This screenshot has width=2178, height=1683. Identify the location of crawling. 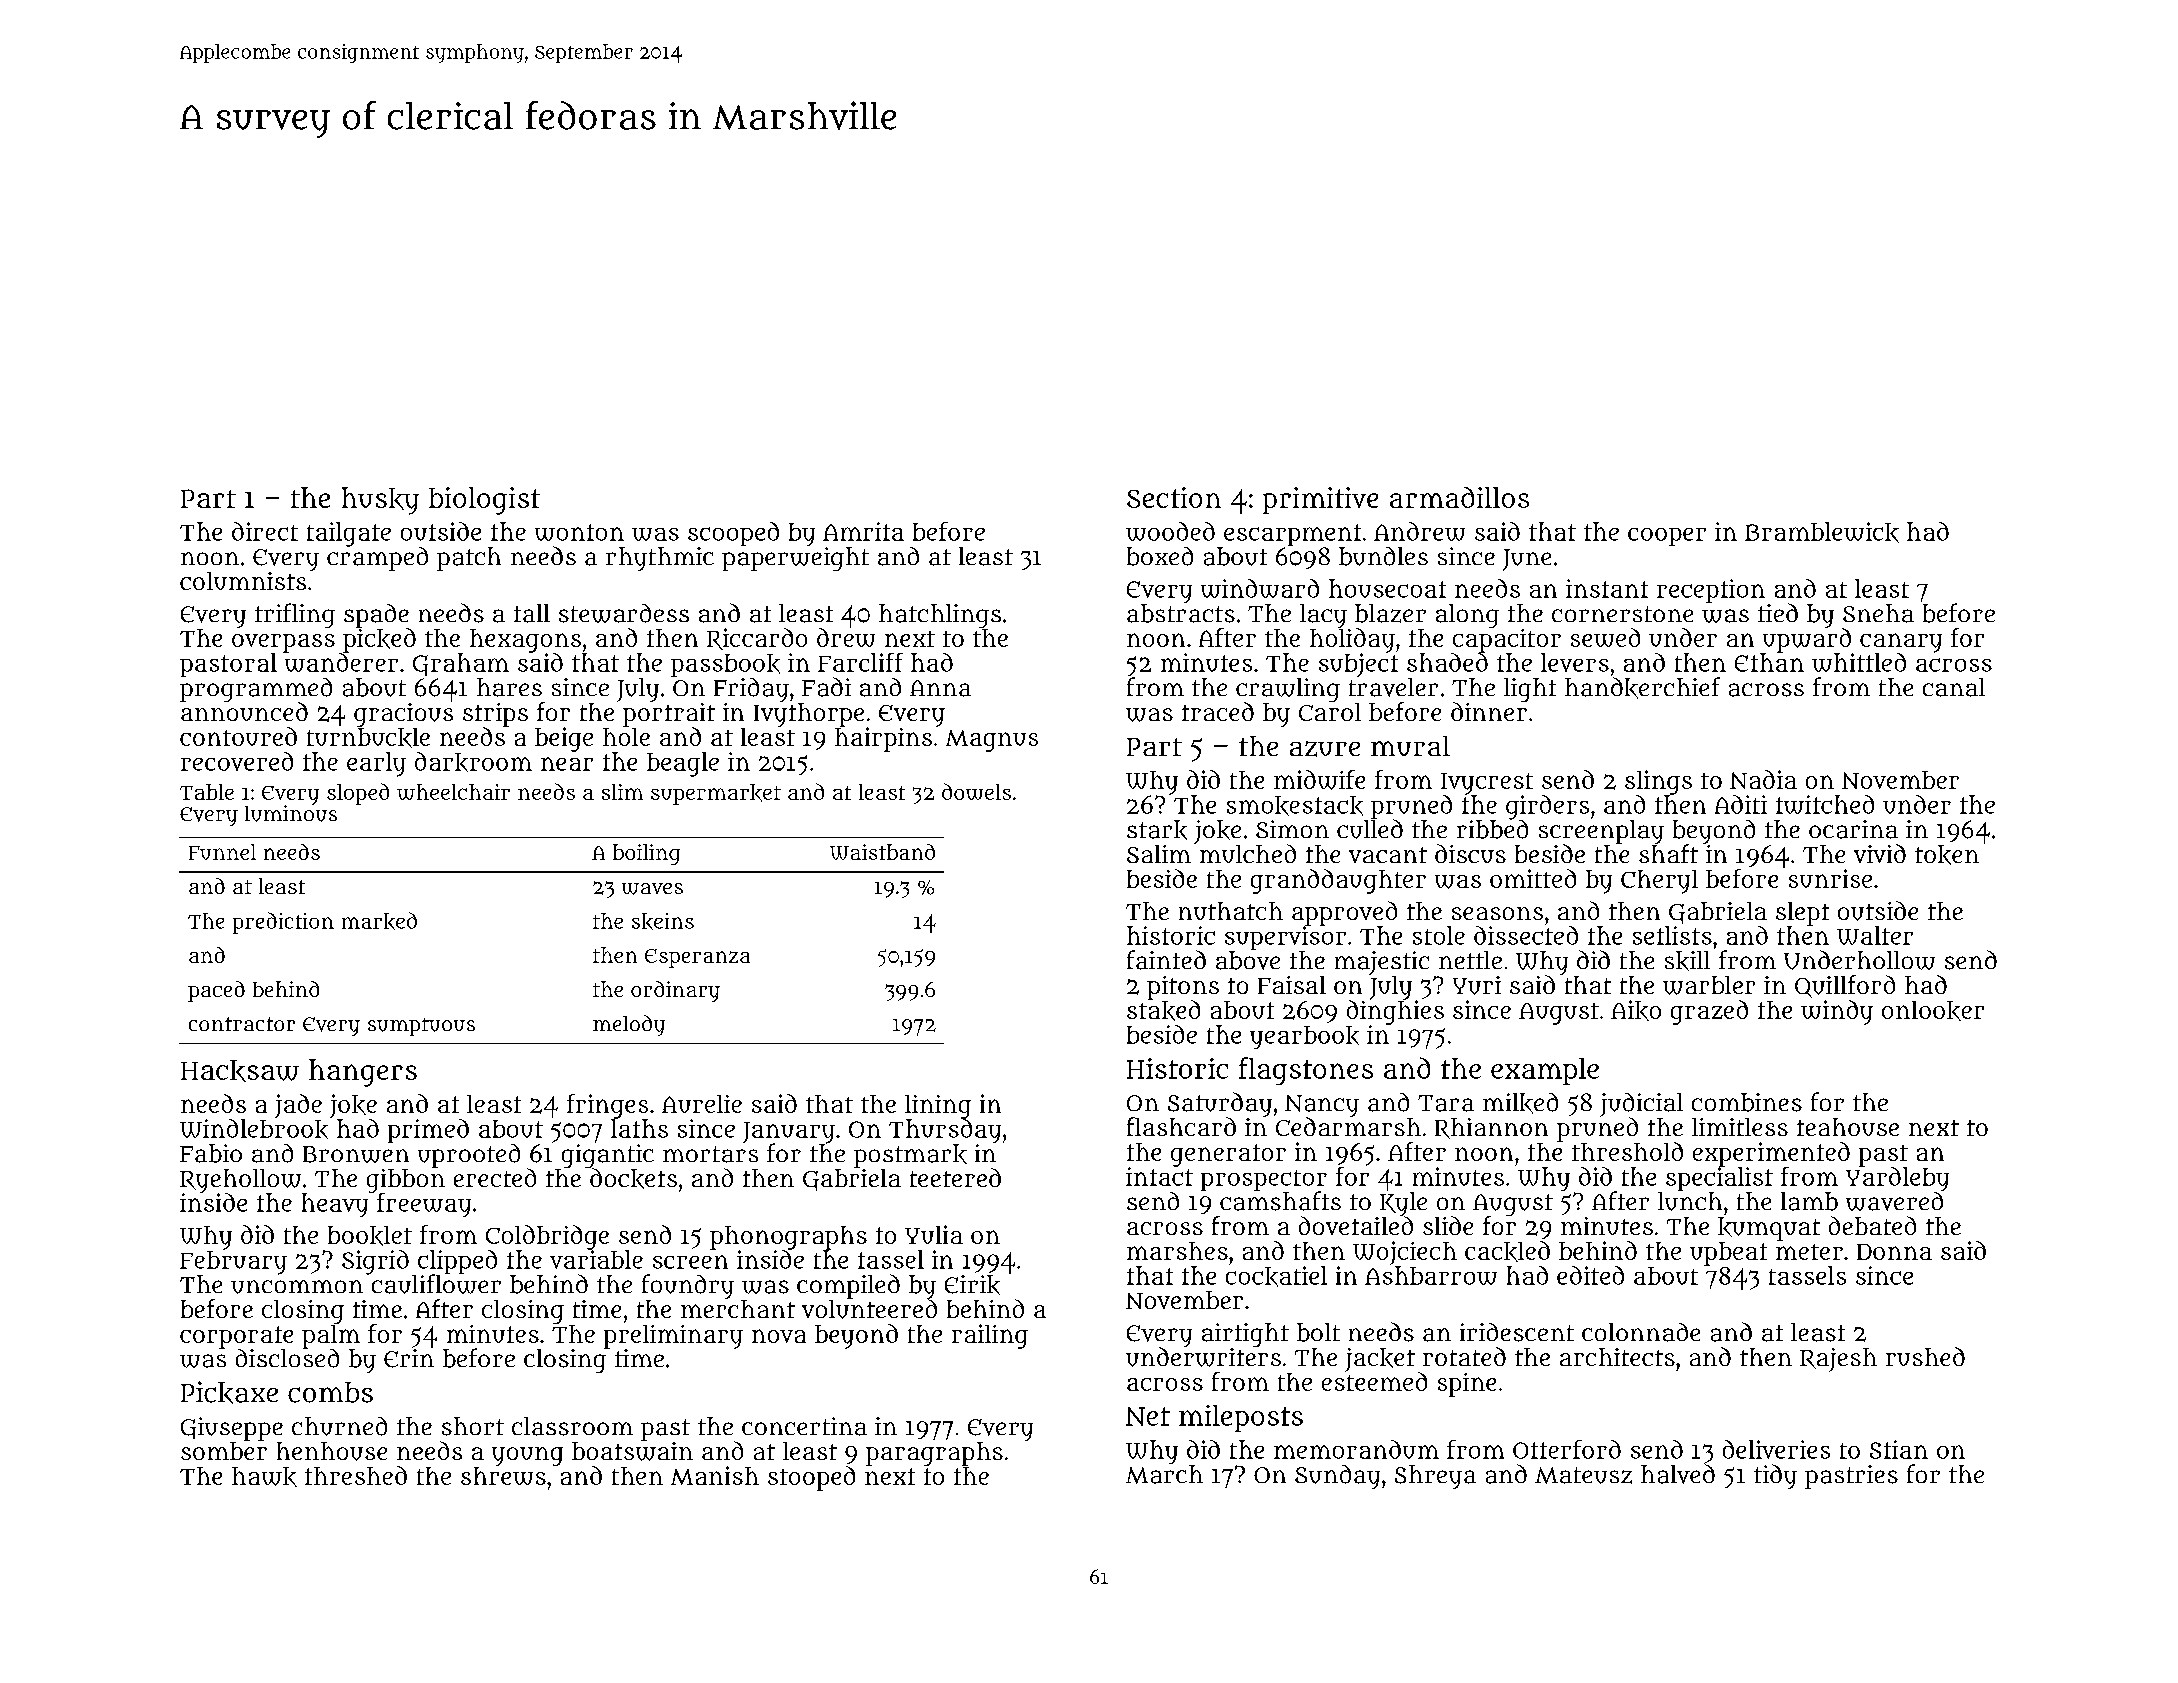
(1288, 690).
